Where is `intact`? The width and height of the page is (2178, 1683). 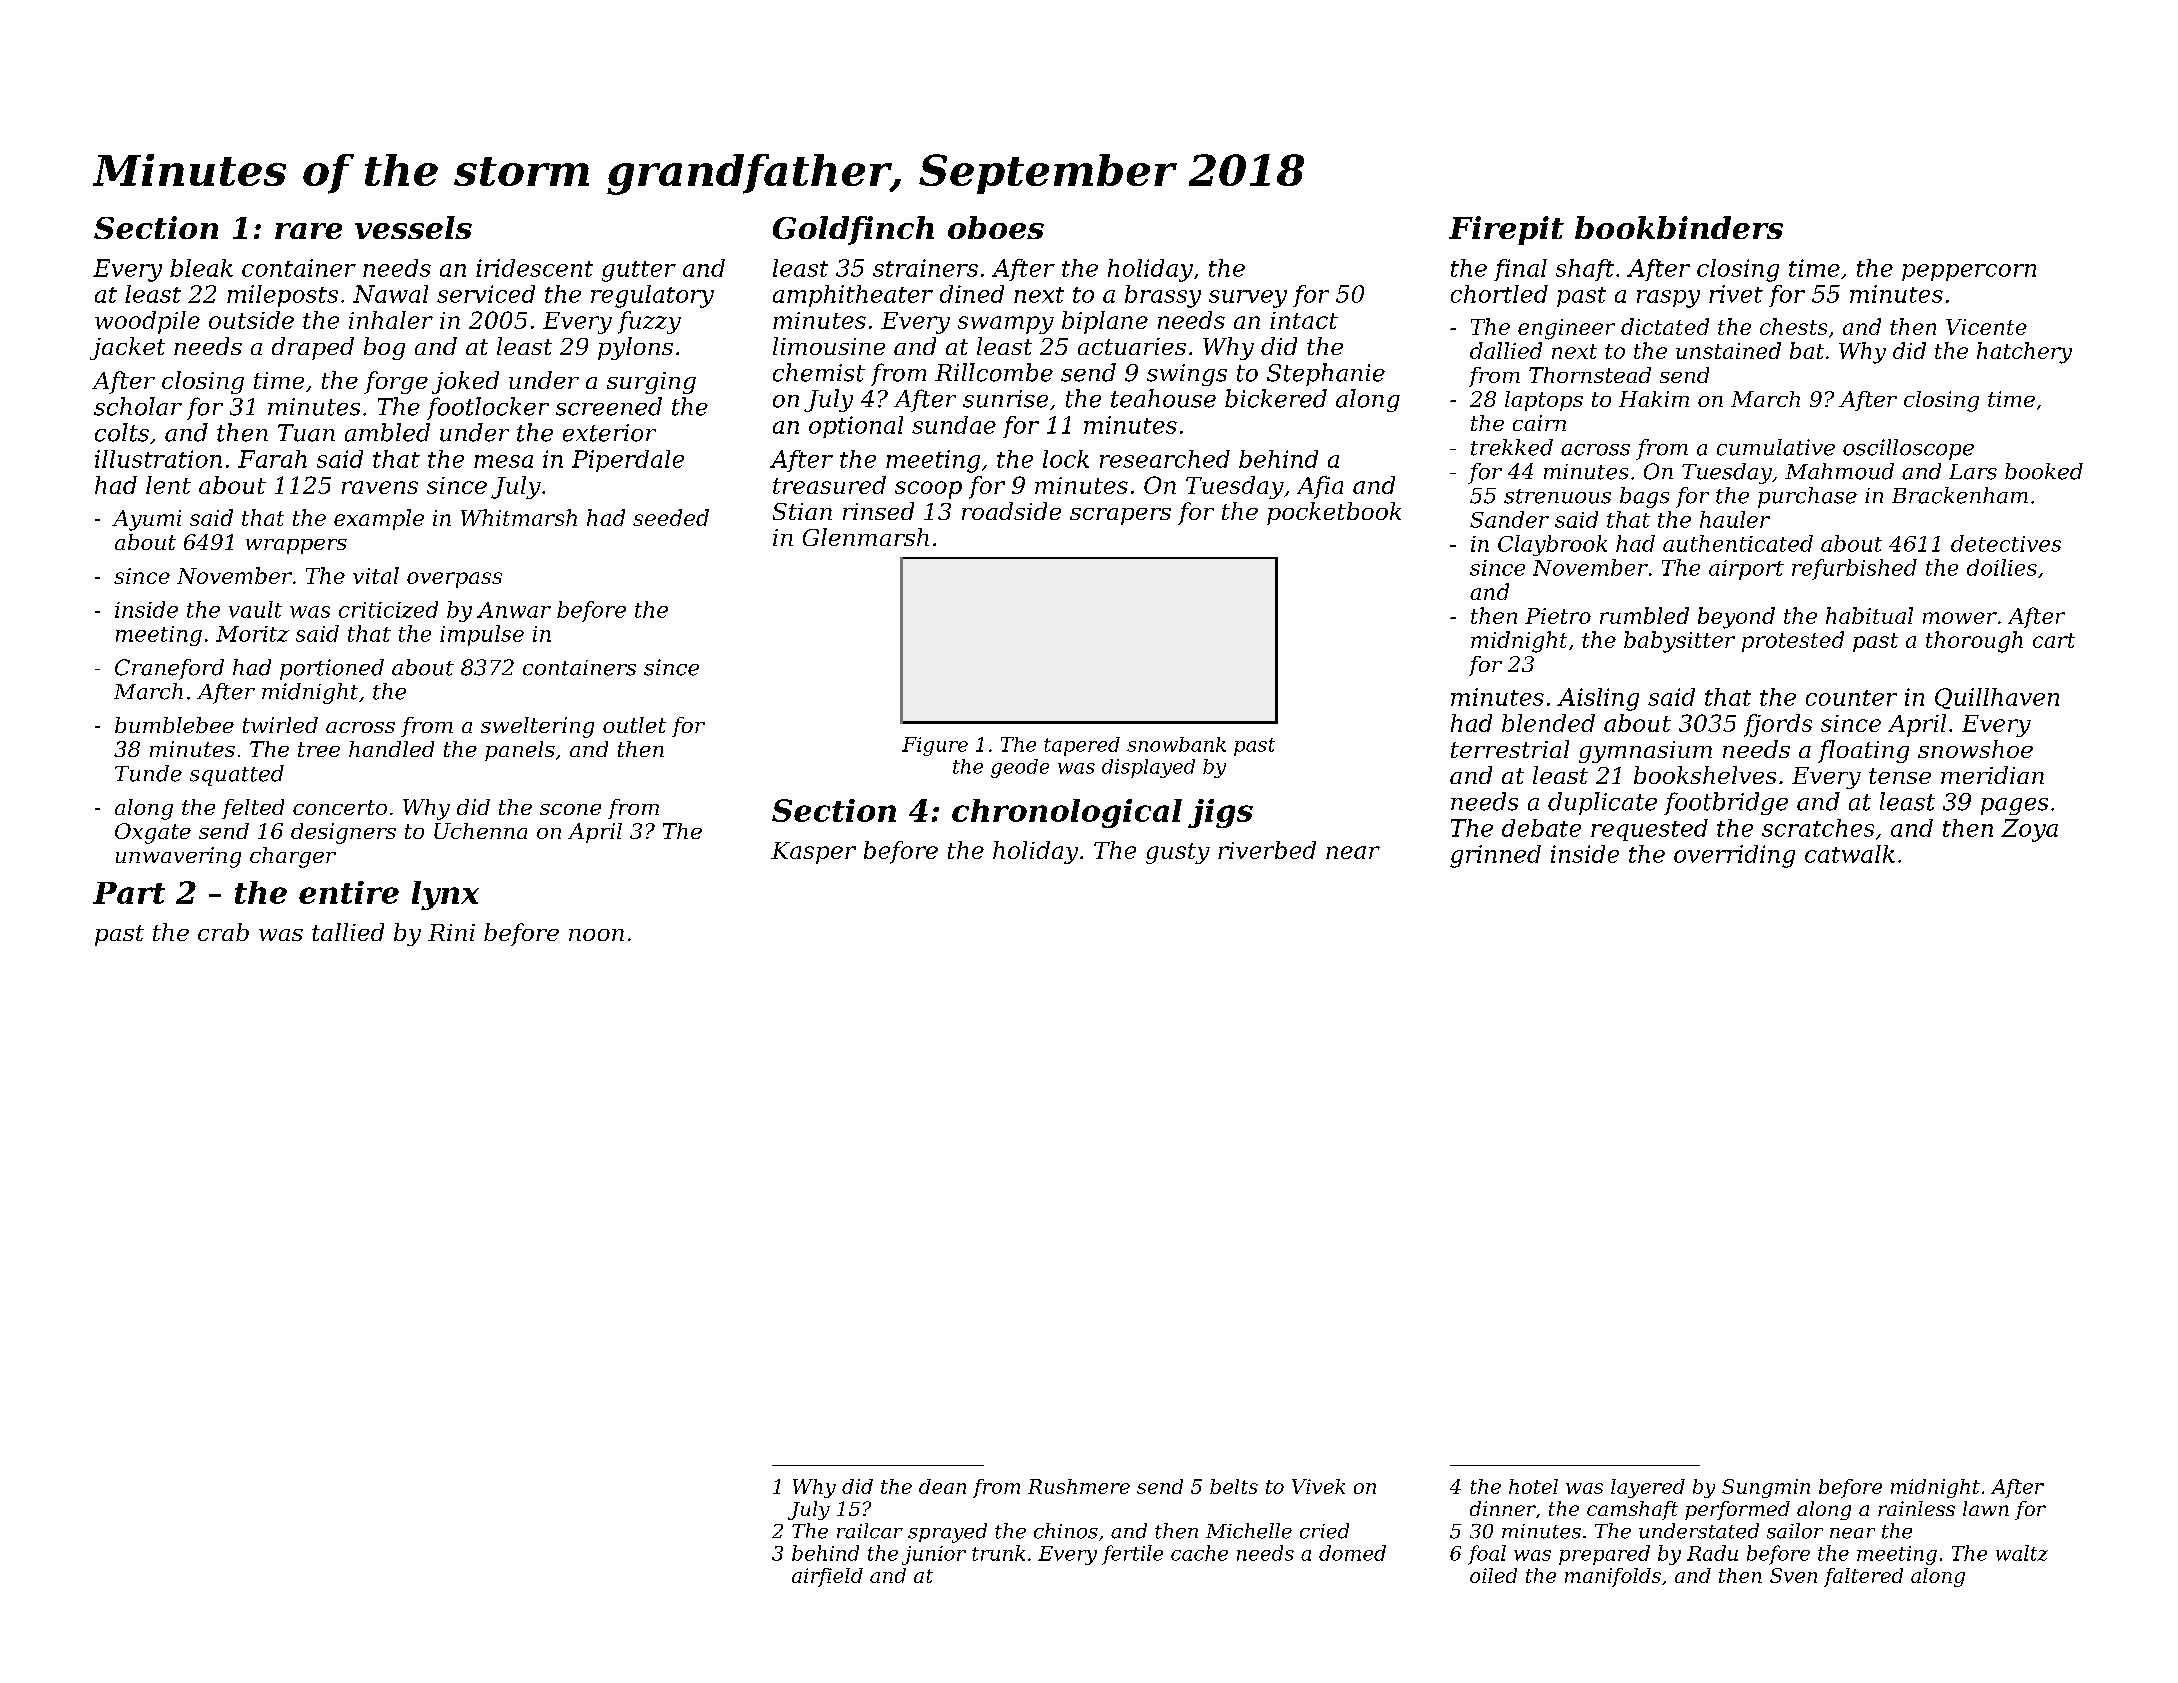
intact is located at coordinates (1304, 320).
